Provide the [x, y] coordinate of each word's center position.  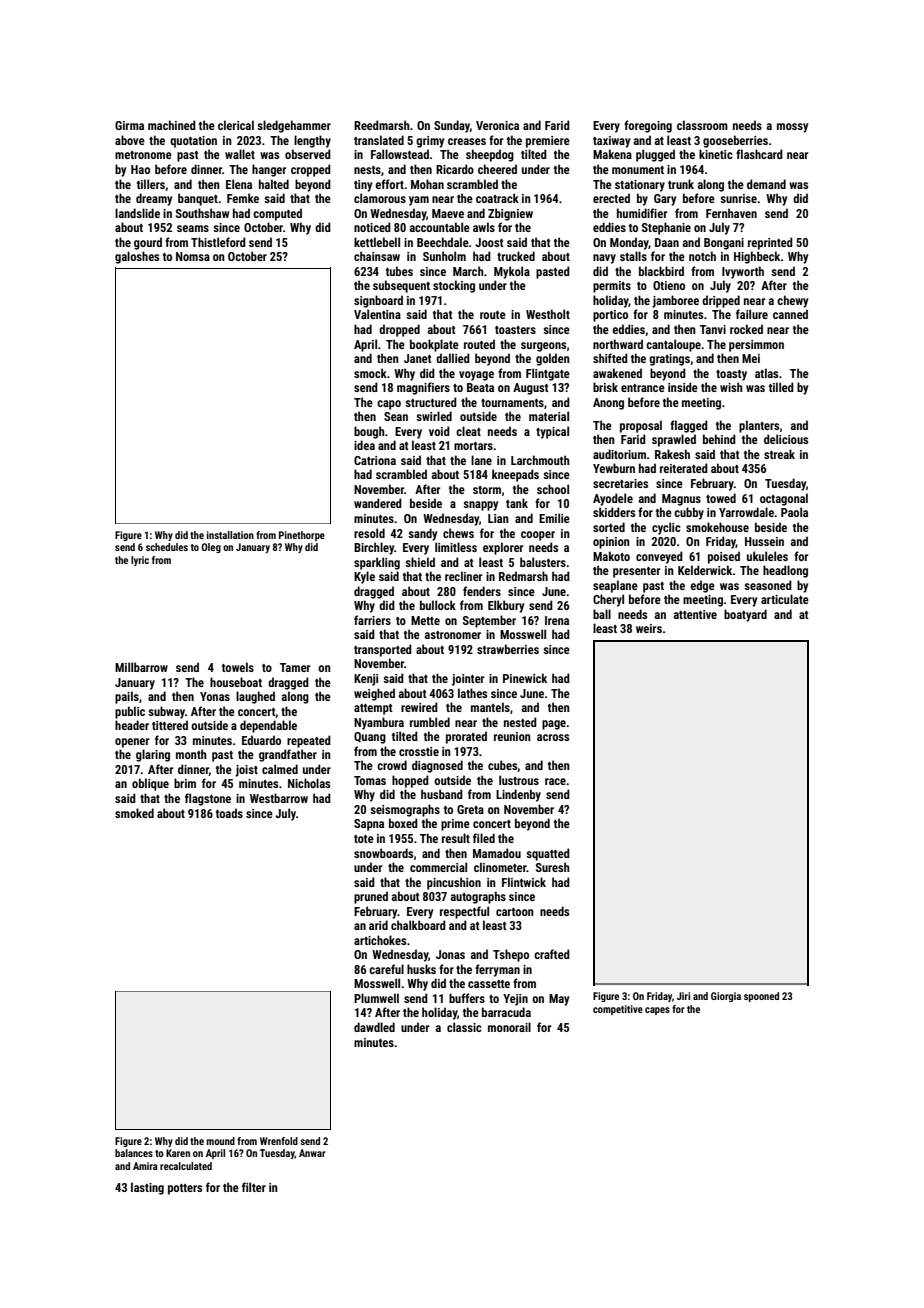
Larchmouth [540, 460]
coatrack [497, 198]
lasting [147, 1188]
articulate [785, 599]
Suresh [553, 867]
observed [308, 154]
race [555, 781]
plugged [655, 155]
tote [364, 839]
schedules [167, 547]
